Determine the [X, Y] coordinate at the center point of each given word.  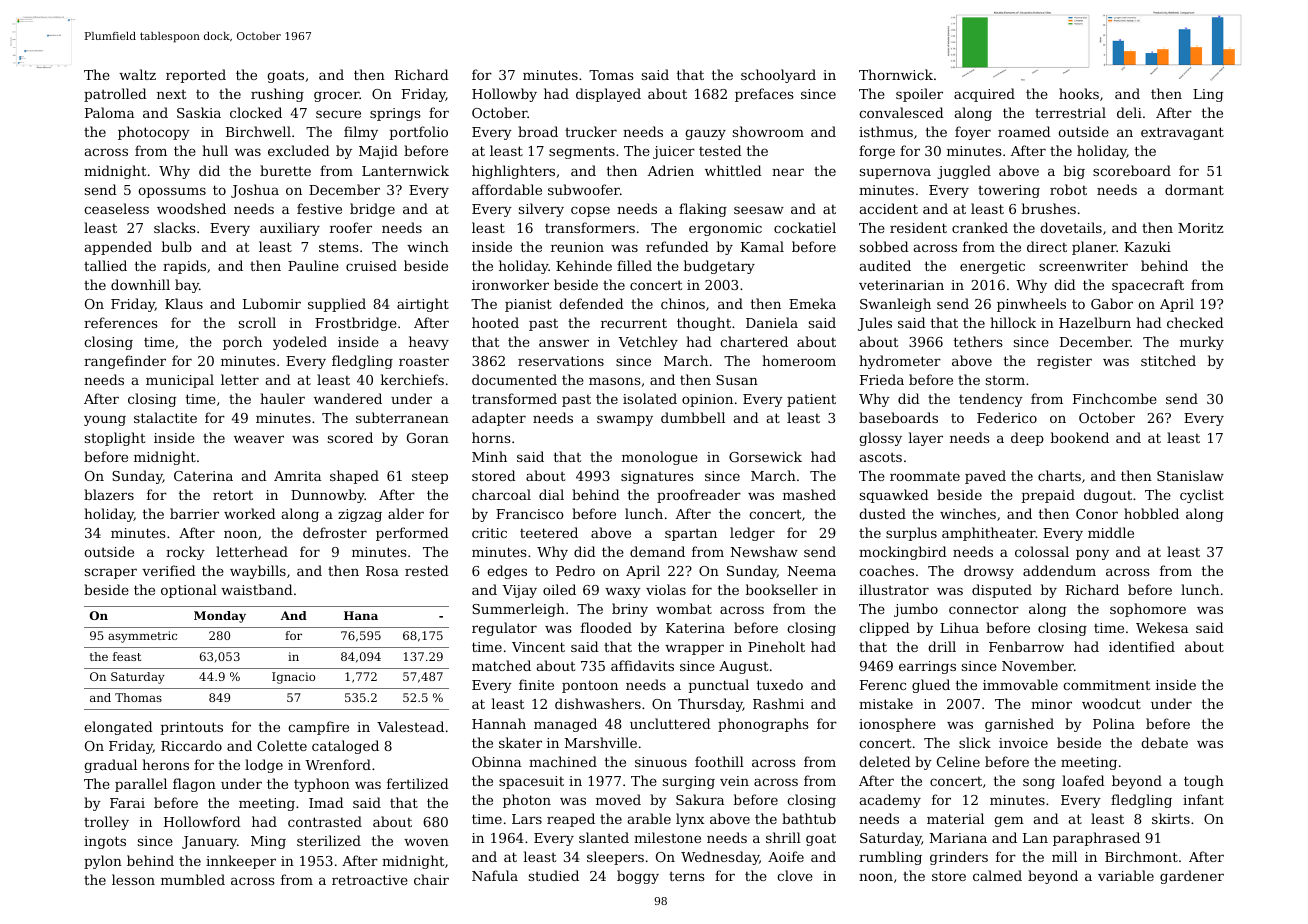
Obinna [496, 761]
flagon [194, 785]
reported [196, 76]
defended [591, 303]
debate [1164, 742]
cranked [980, 227]
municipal [180, 381]
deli [1129, 112]
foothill [719, 761]
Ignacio [293, 678]
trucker [591, 131]
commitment [1106, 685]
